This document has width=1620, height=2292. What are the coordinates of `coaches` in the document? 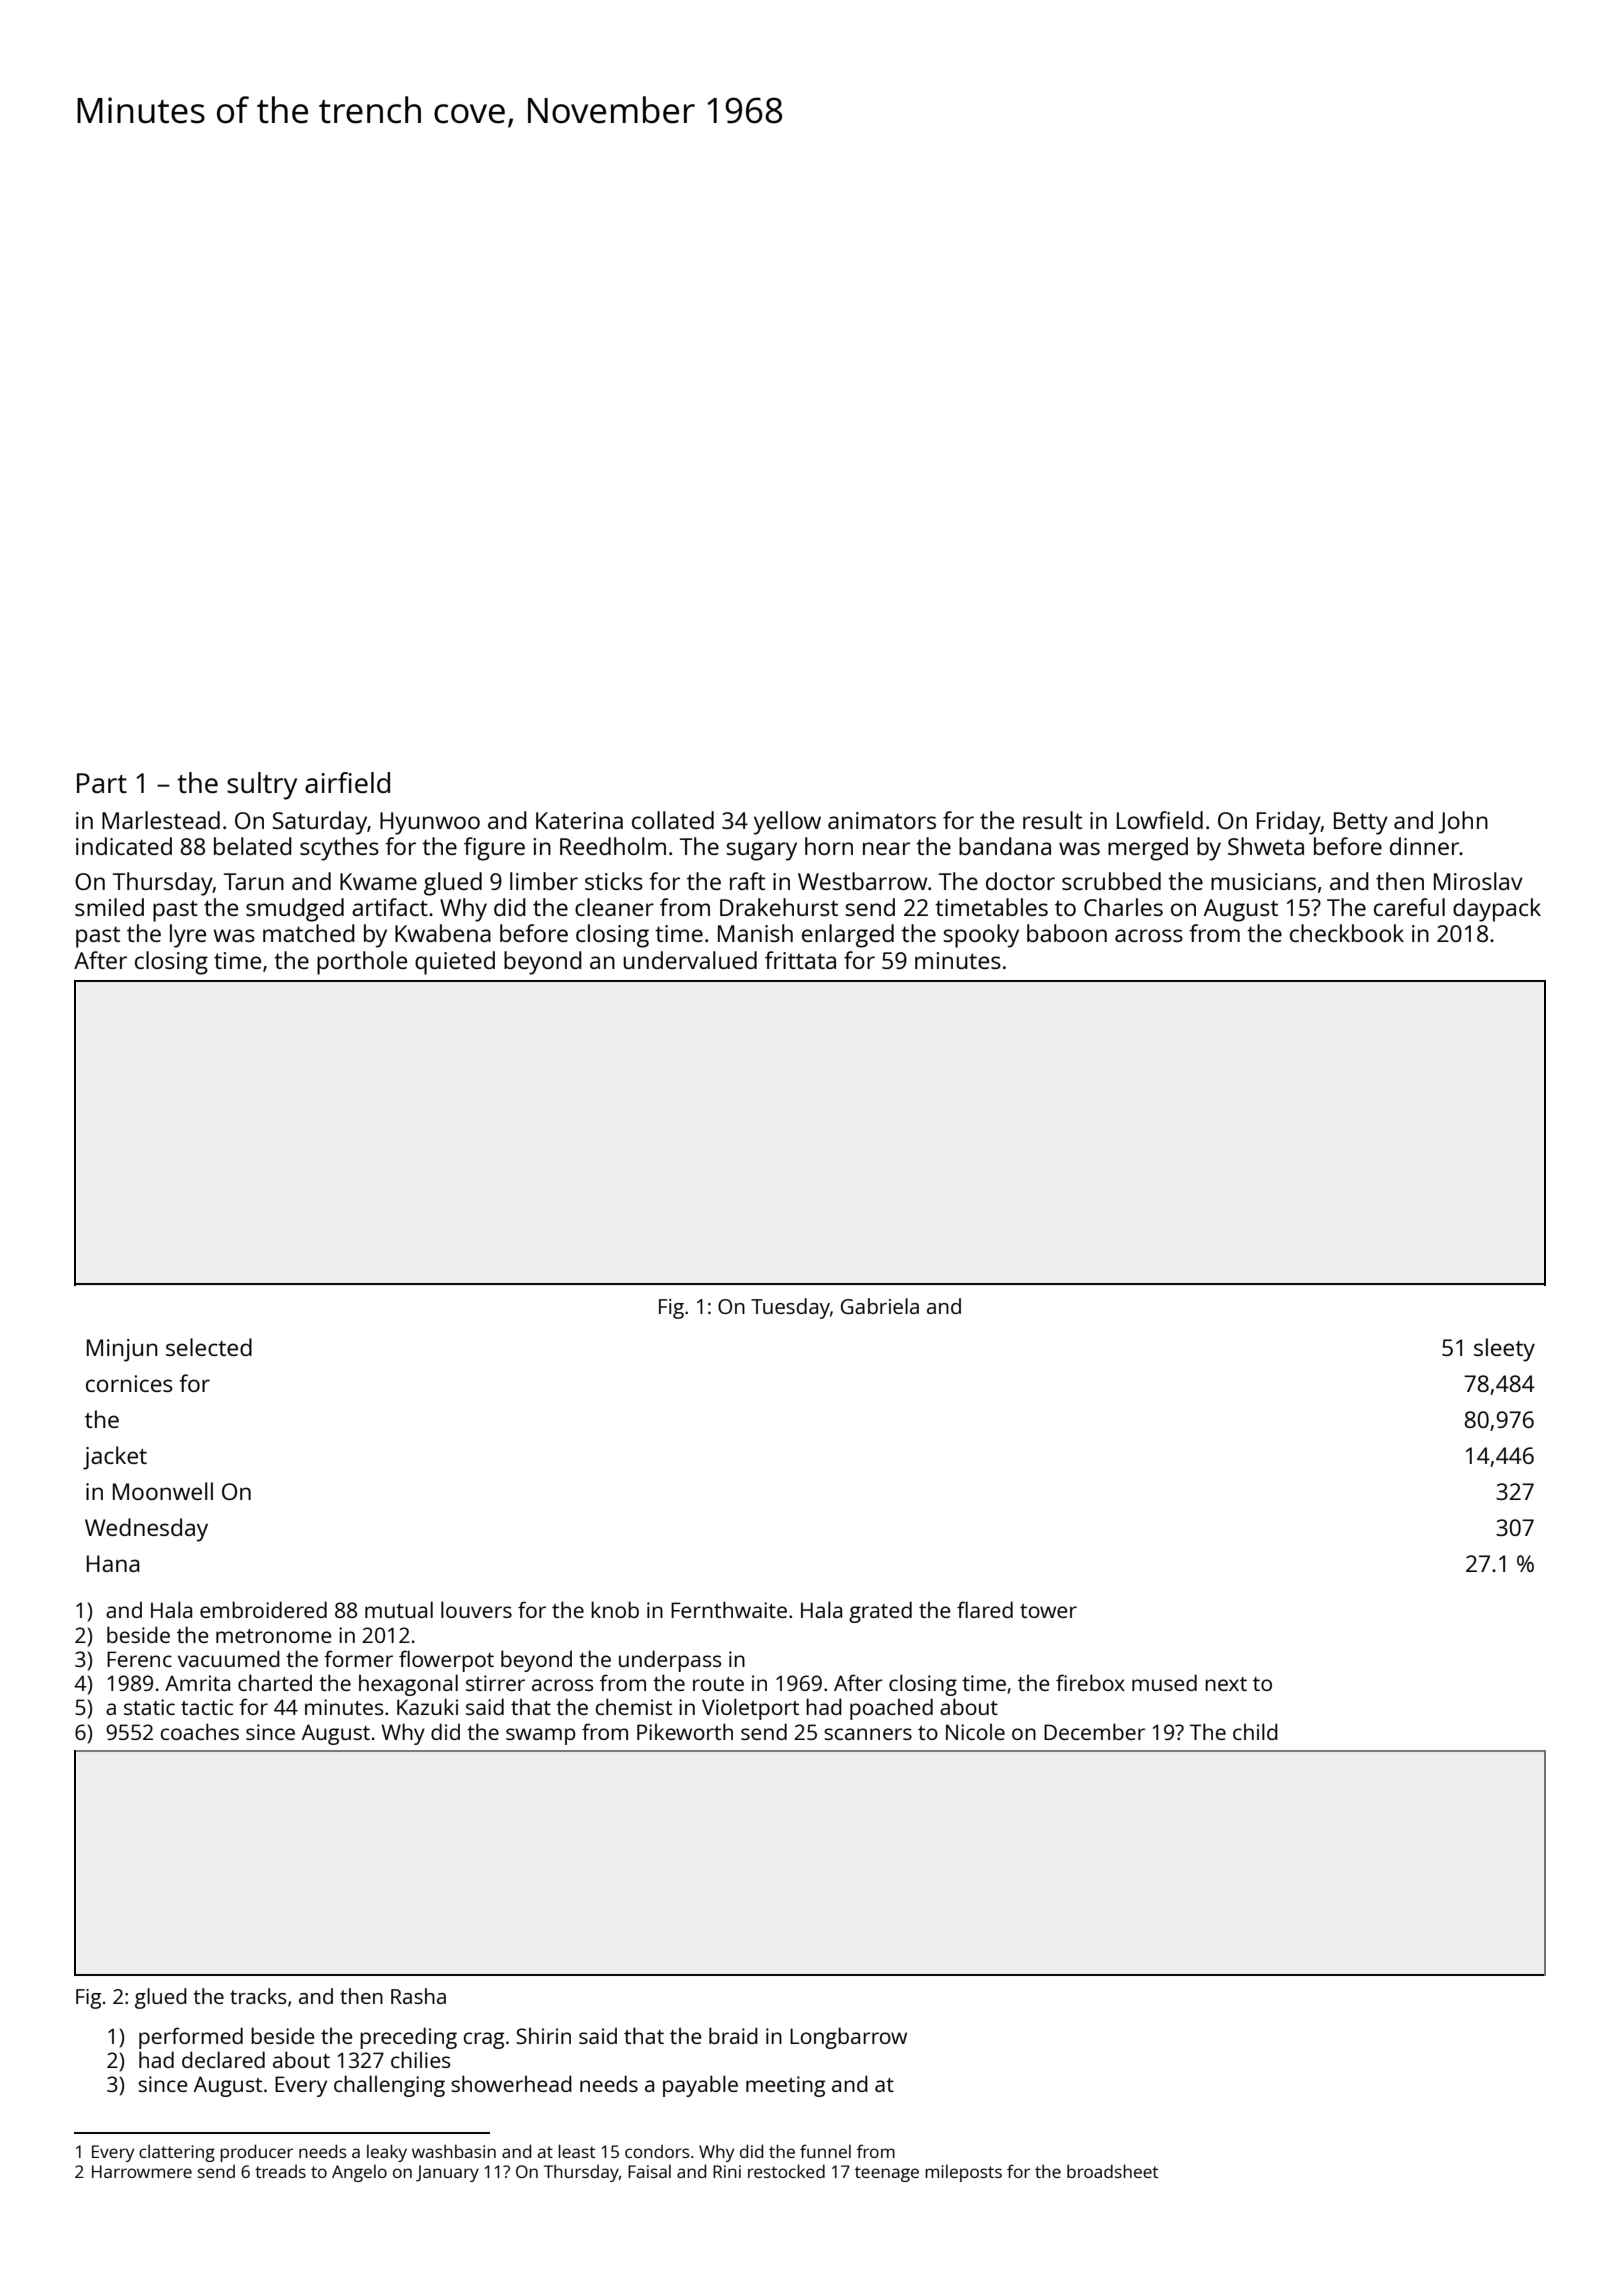 It's located at (200, 1731).
